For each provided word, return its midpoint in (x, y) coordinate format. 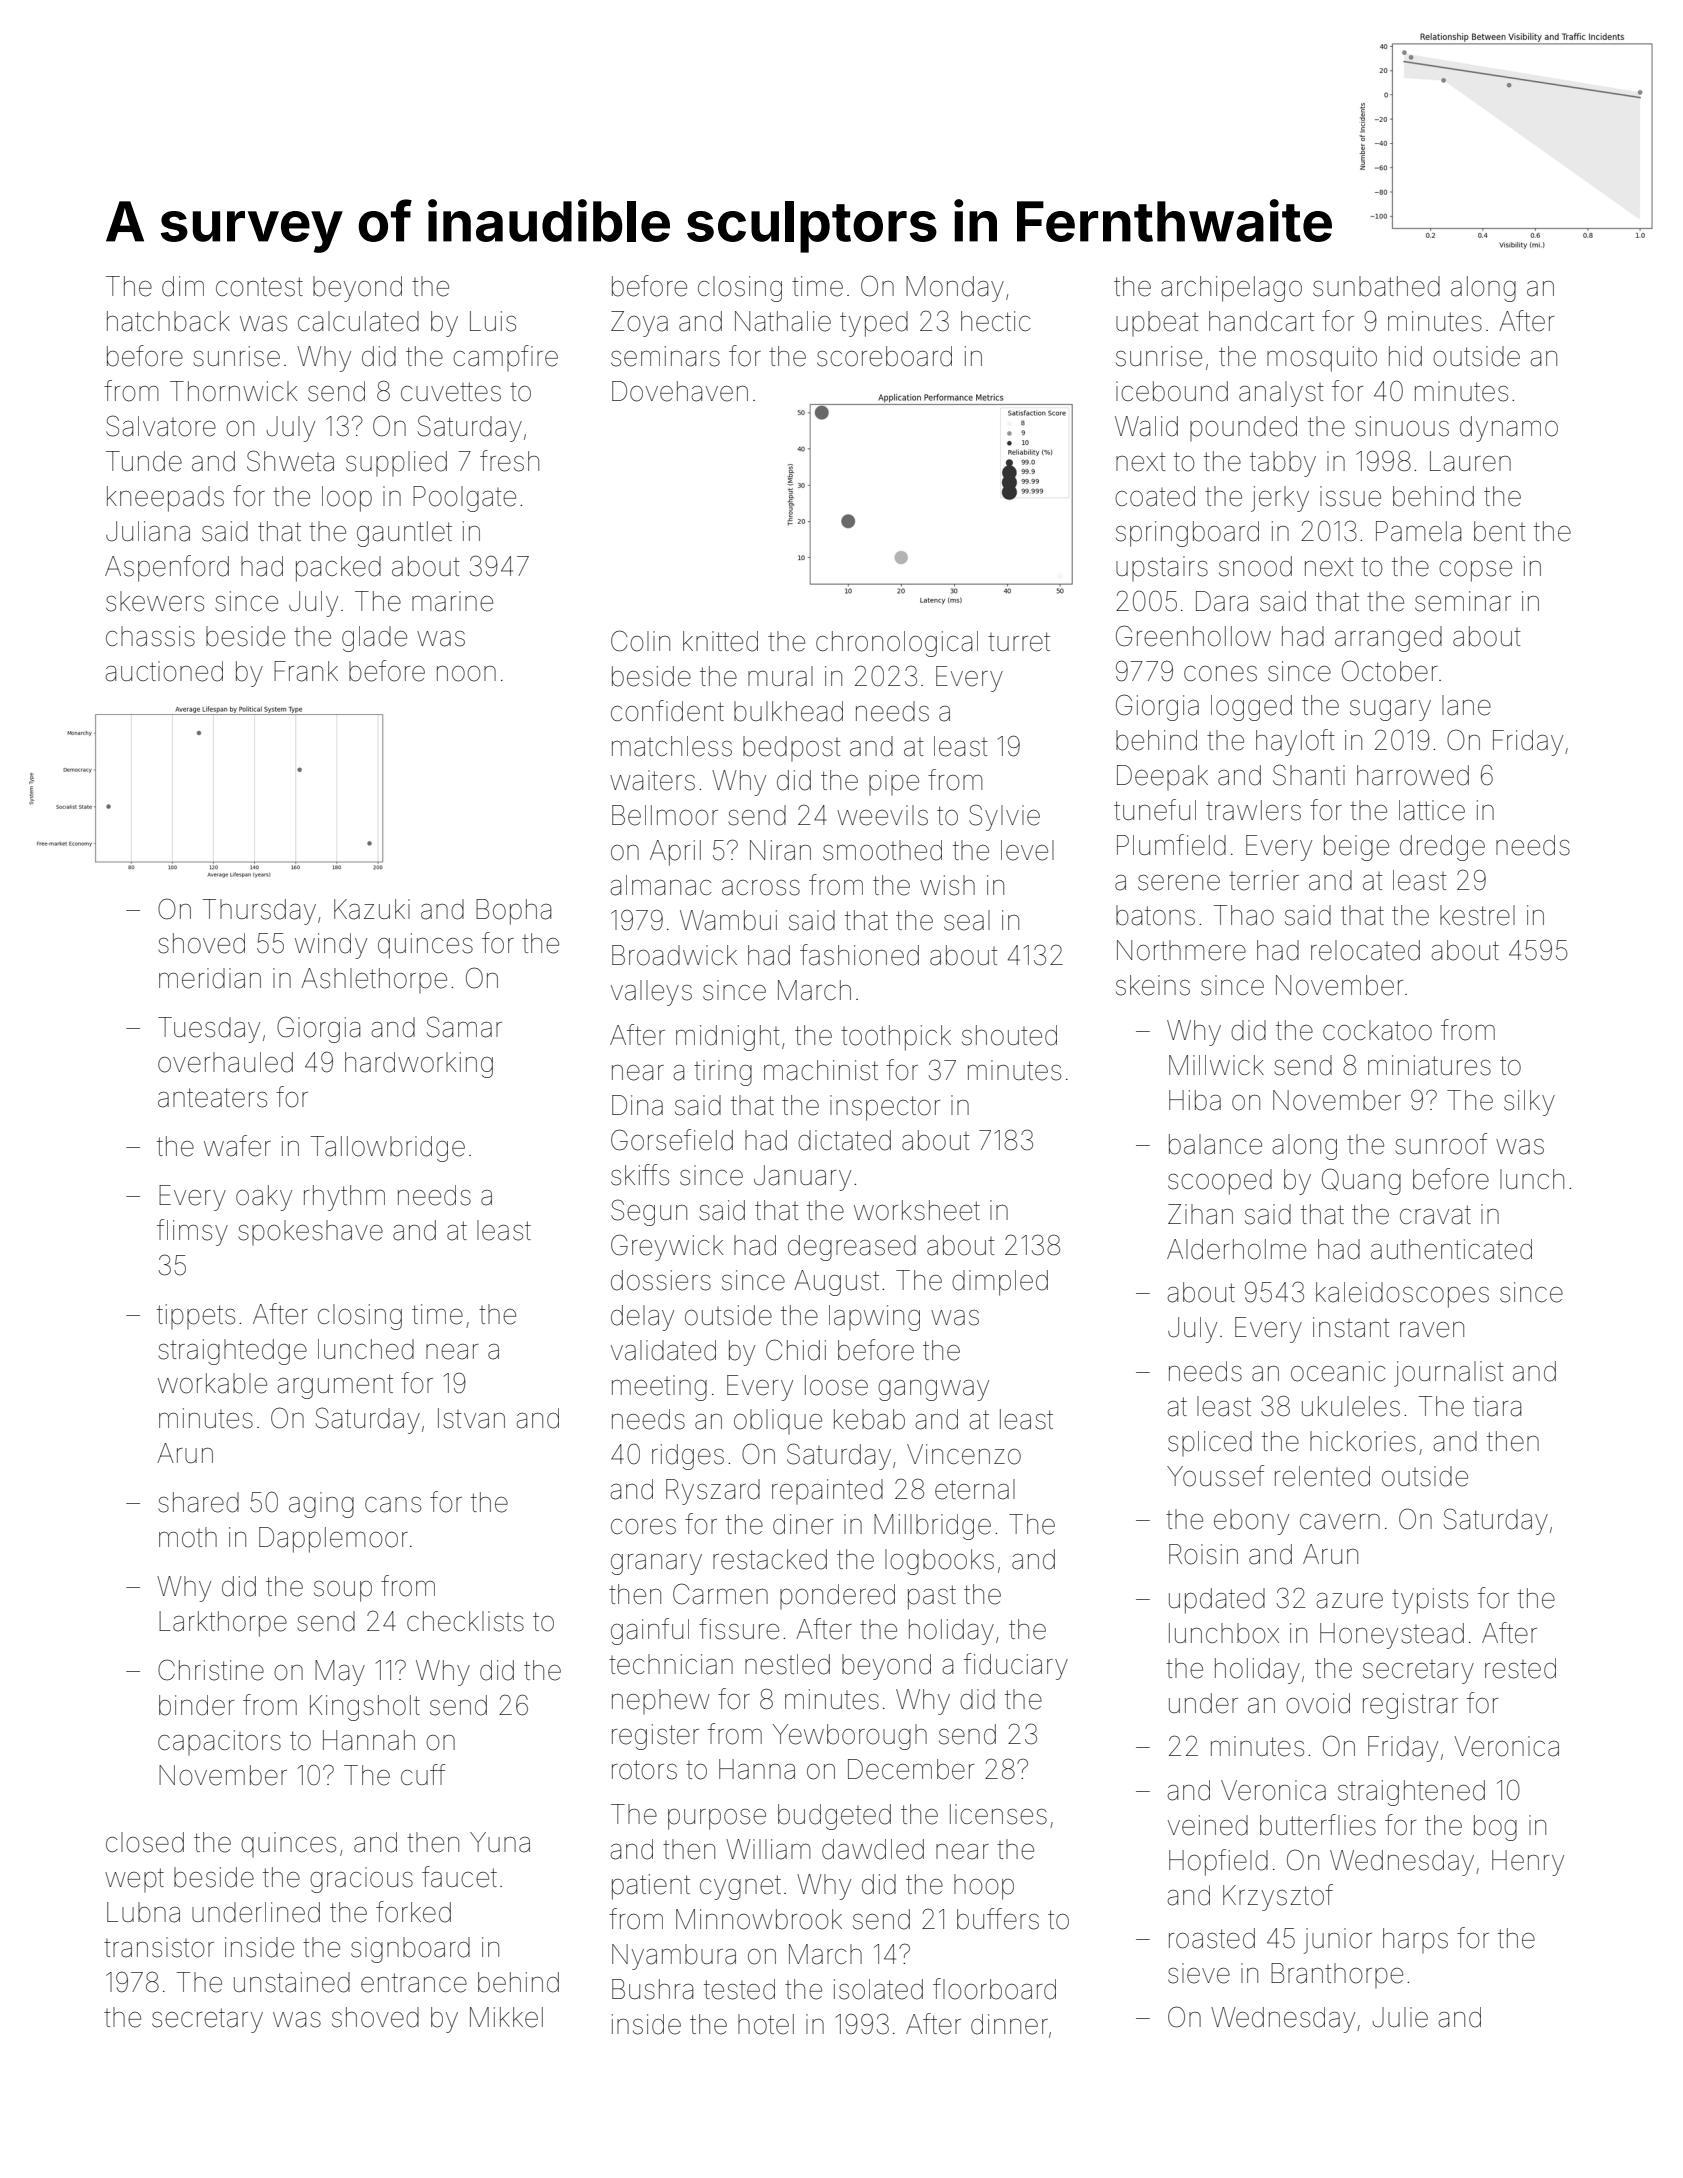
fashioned (859, 955)
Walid (1146, 426)
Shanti (1309, 775)
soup (343, 1591)
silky (1529, 1103)
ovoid (1318, 1703)
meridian (210, 978)
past (932, 1597)
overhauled (225, 1062)
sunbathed (1376, 286)
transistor (159, 1947)
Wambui (728, 920)
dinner (1009, 2024)
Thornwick (233, 391)
